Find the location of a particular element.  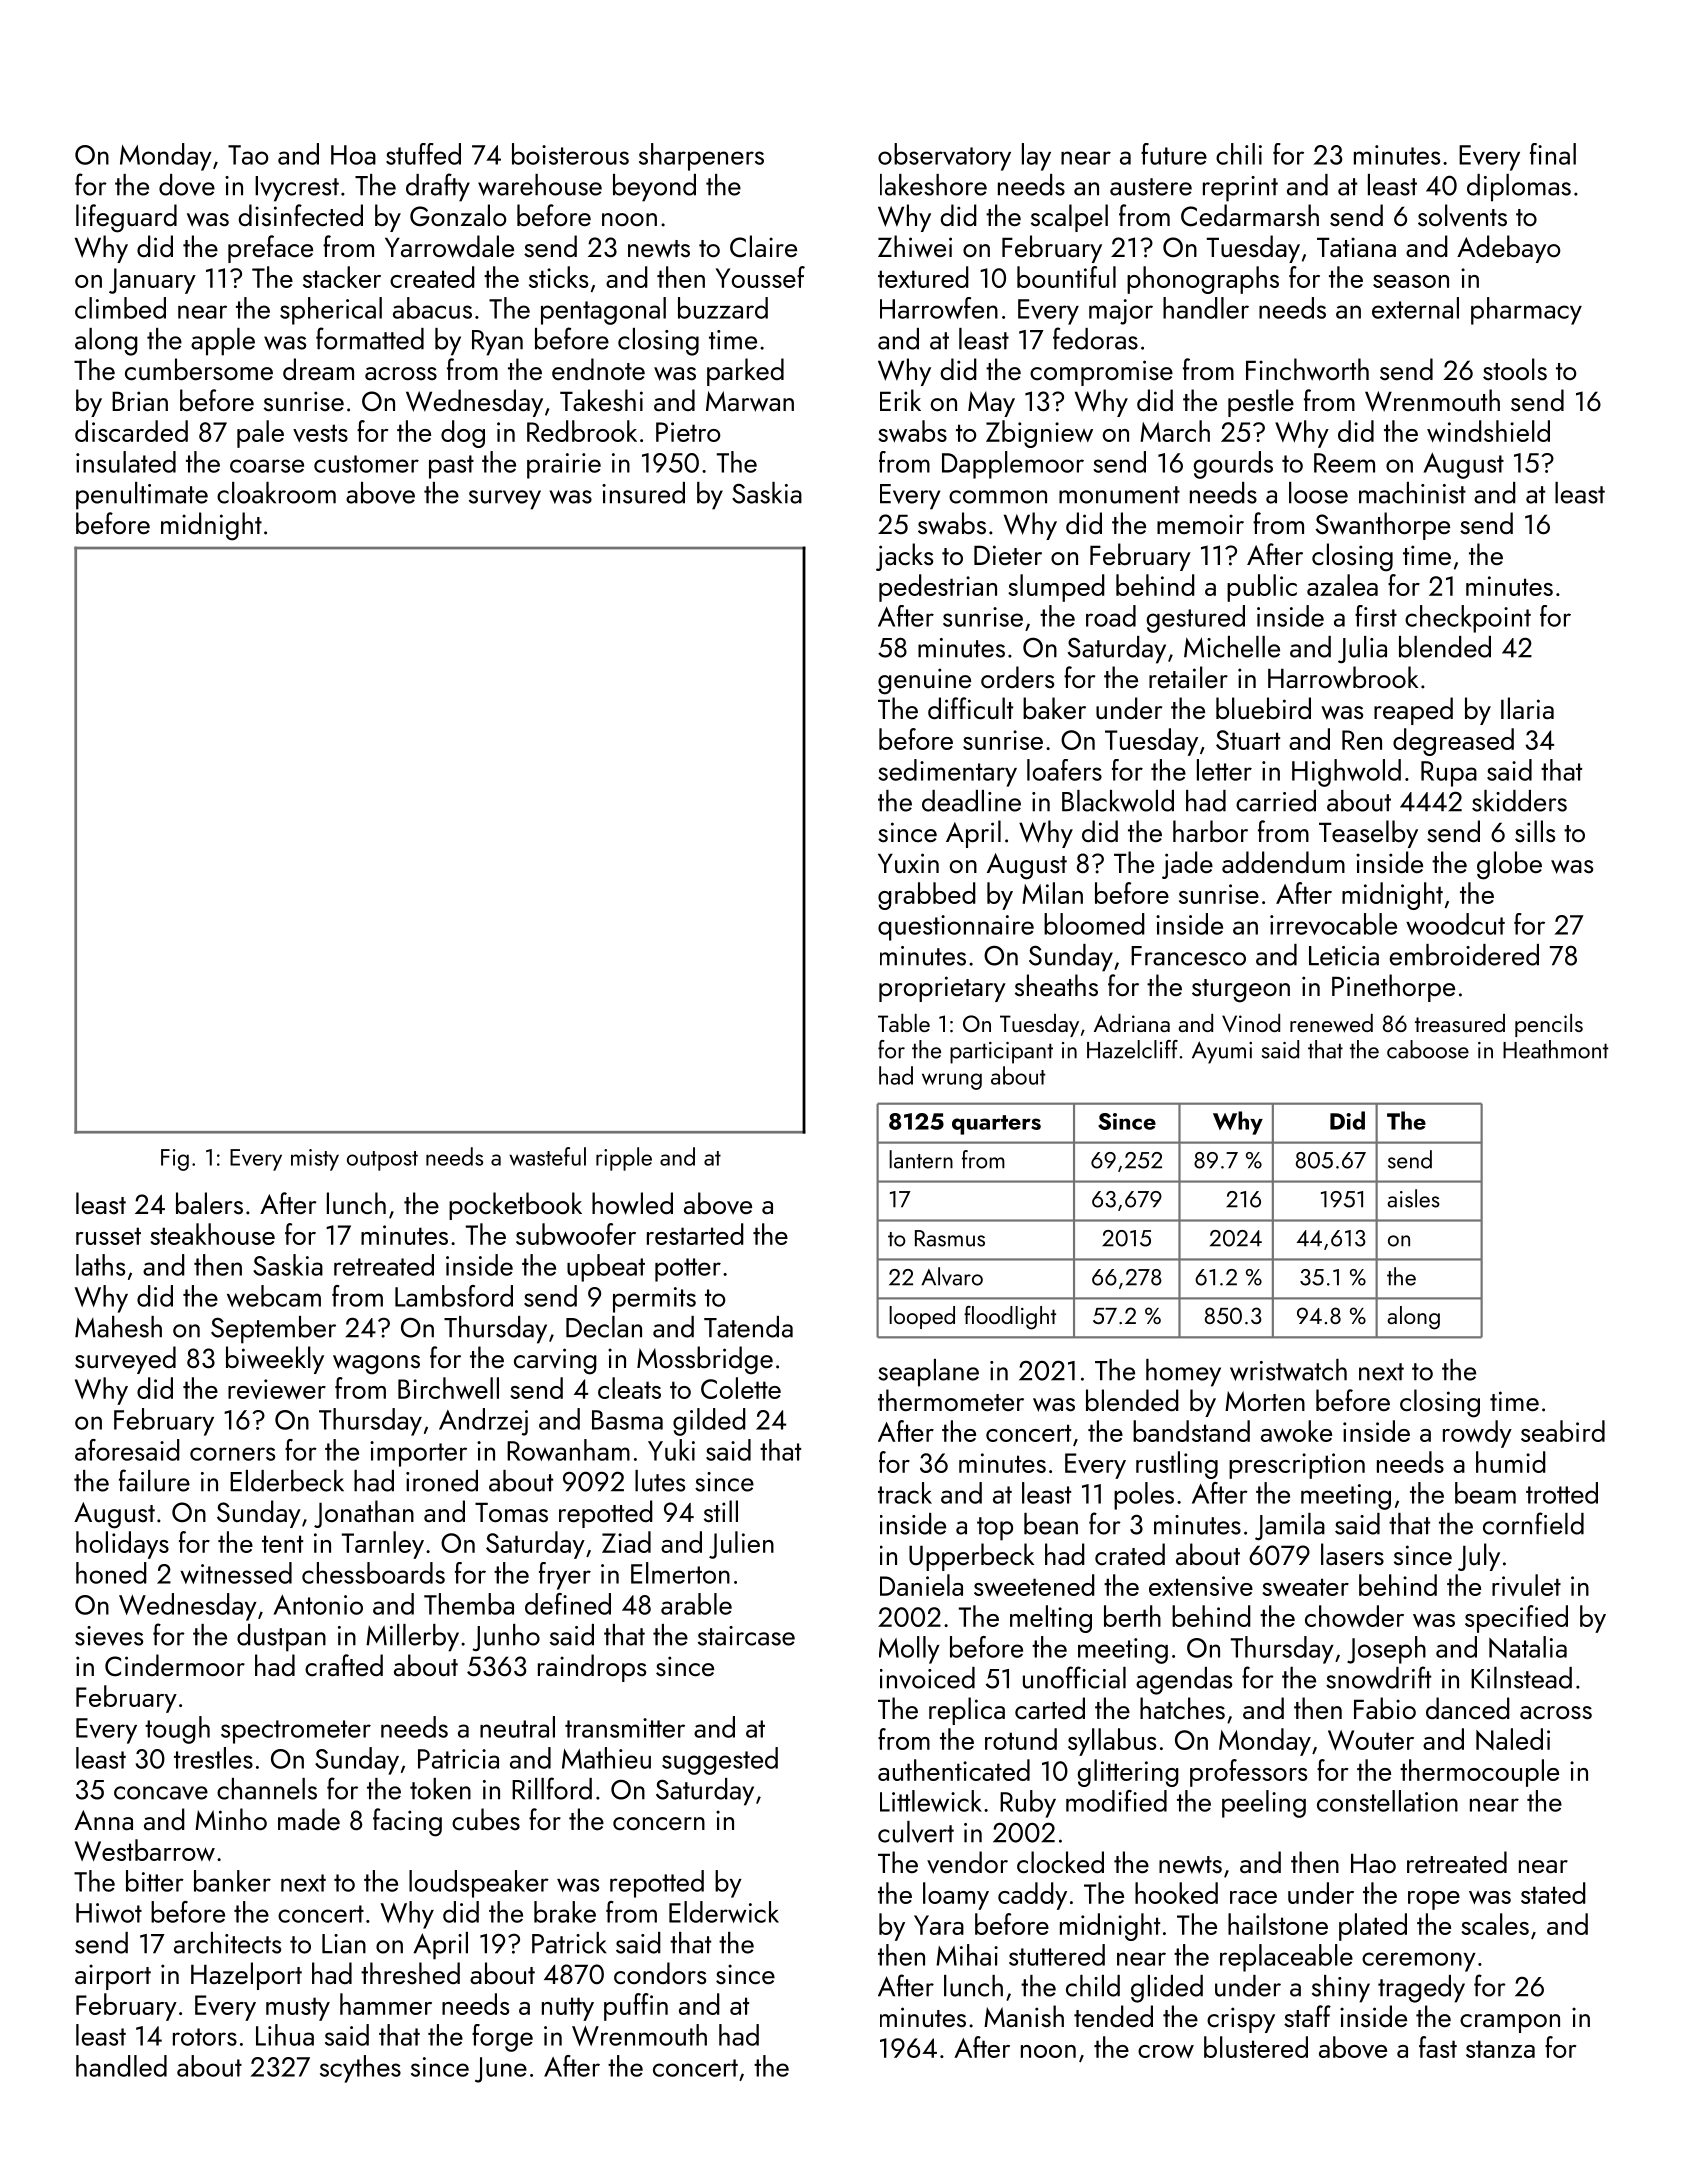

sharpeners is located at coordinates (701, 157).
